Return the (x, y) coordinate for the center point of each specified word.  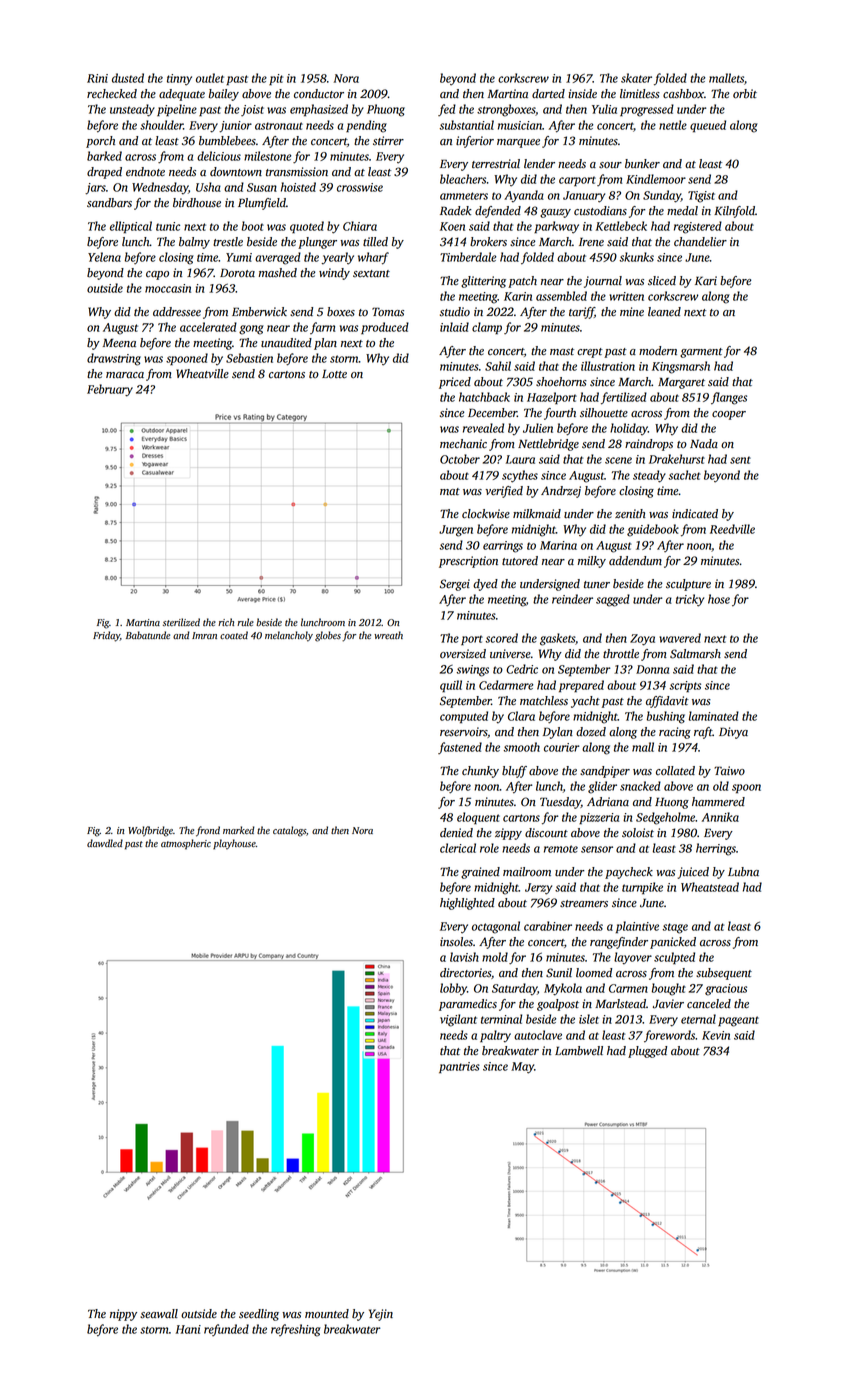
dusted (128, 78)
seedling (259, 1315)
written (626, 296)
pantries (459, 1067)
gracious (726, 990)
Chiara (360, 226)
